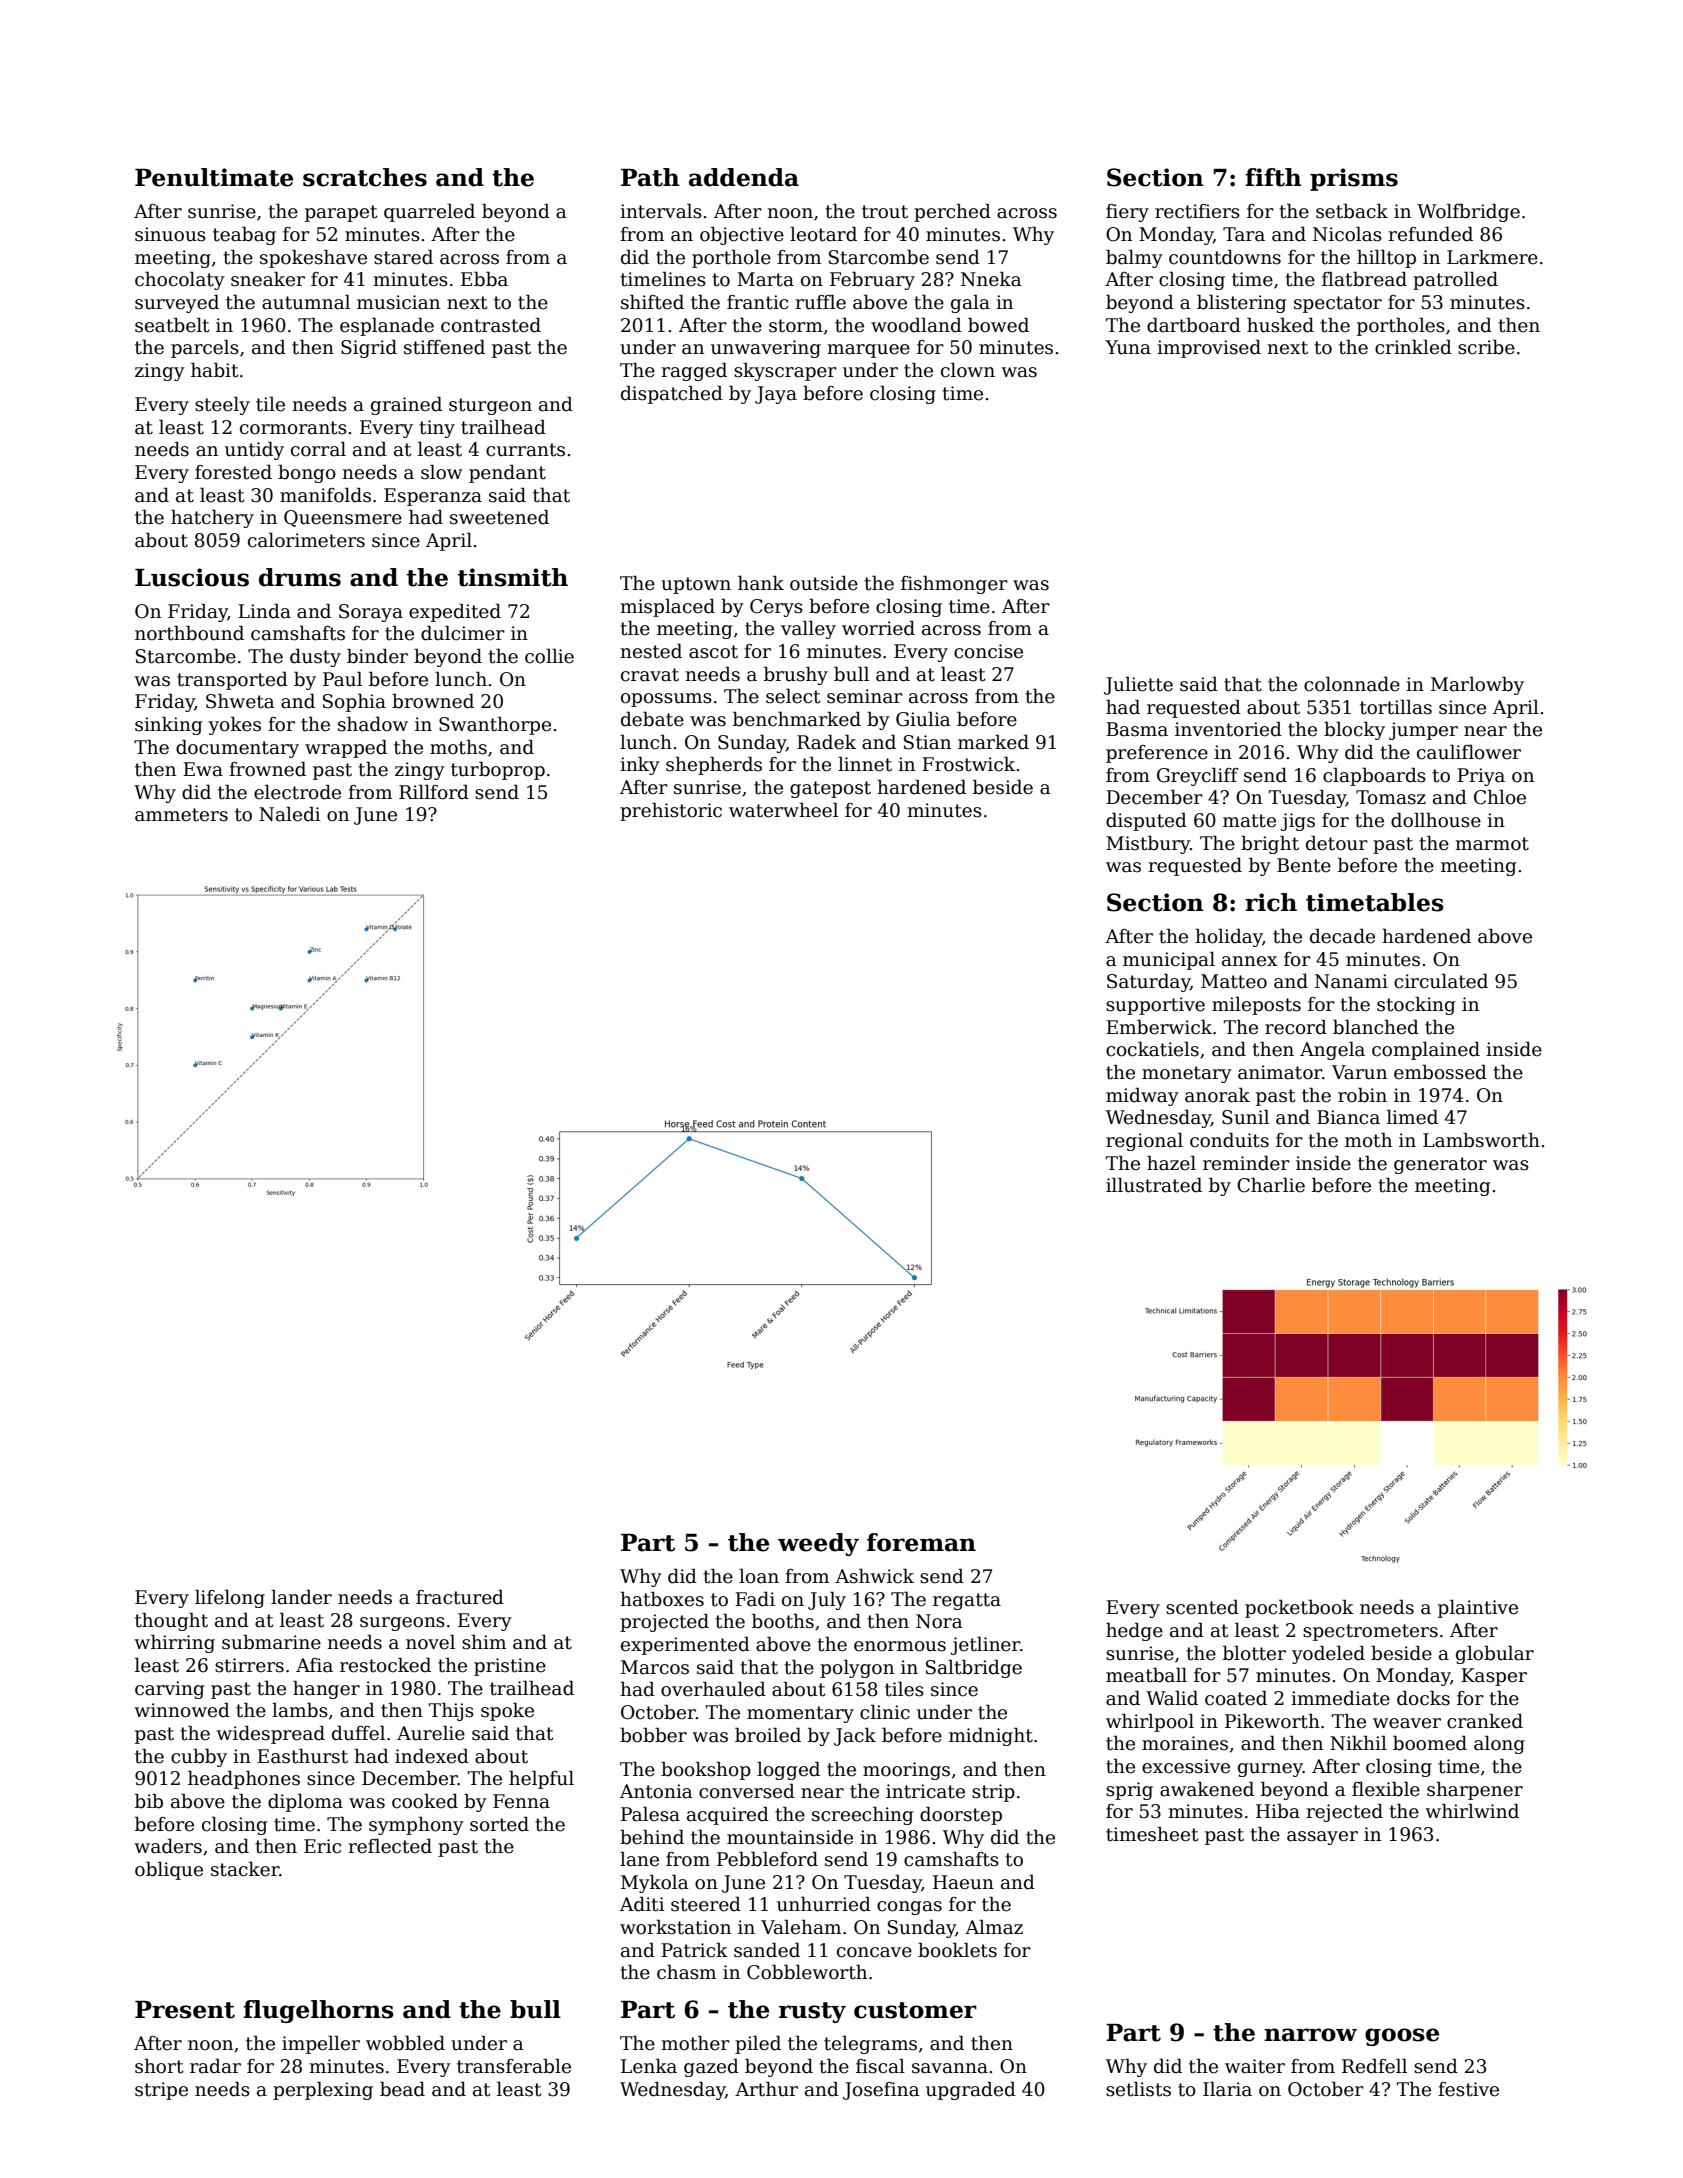  Describe the element at coordinates (971, 2090) in the screenshot. I see `upgraded` at that location.
